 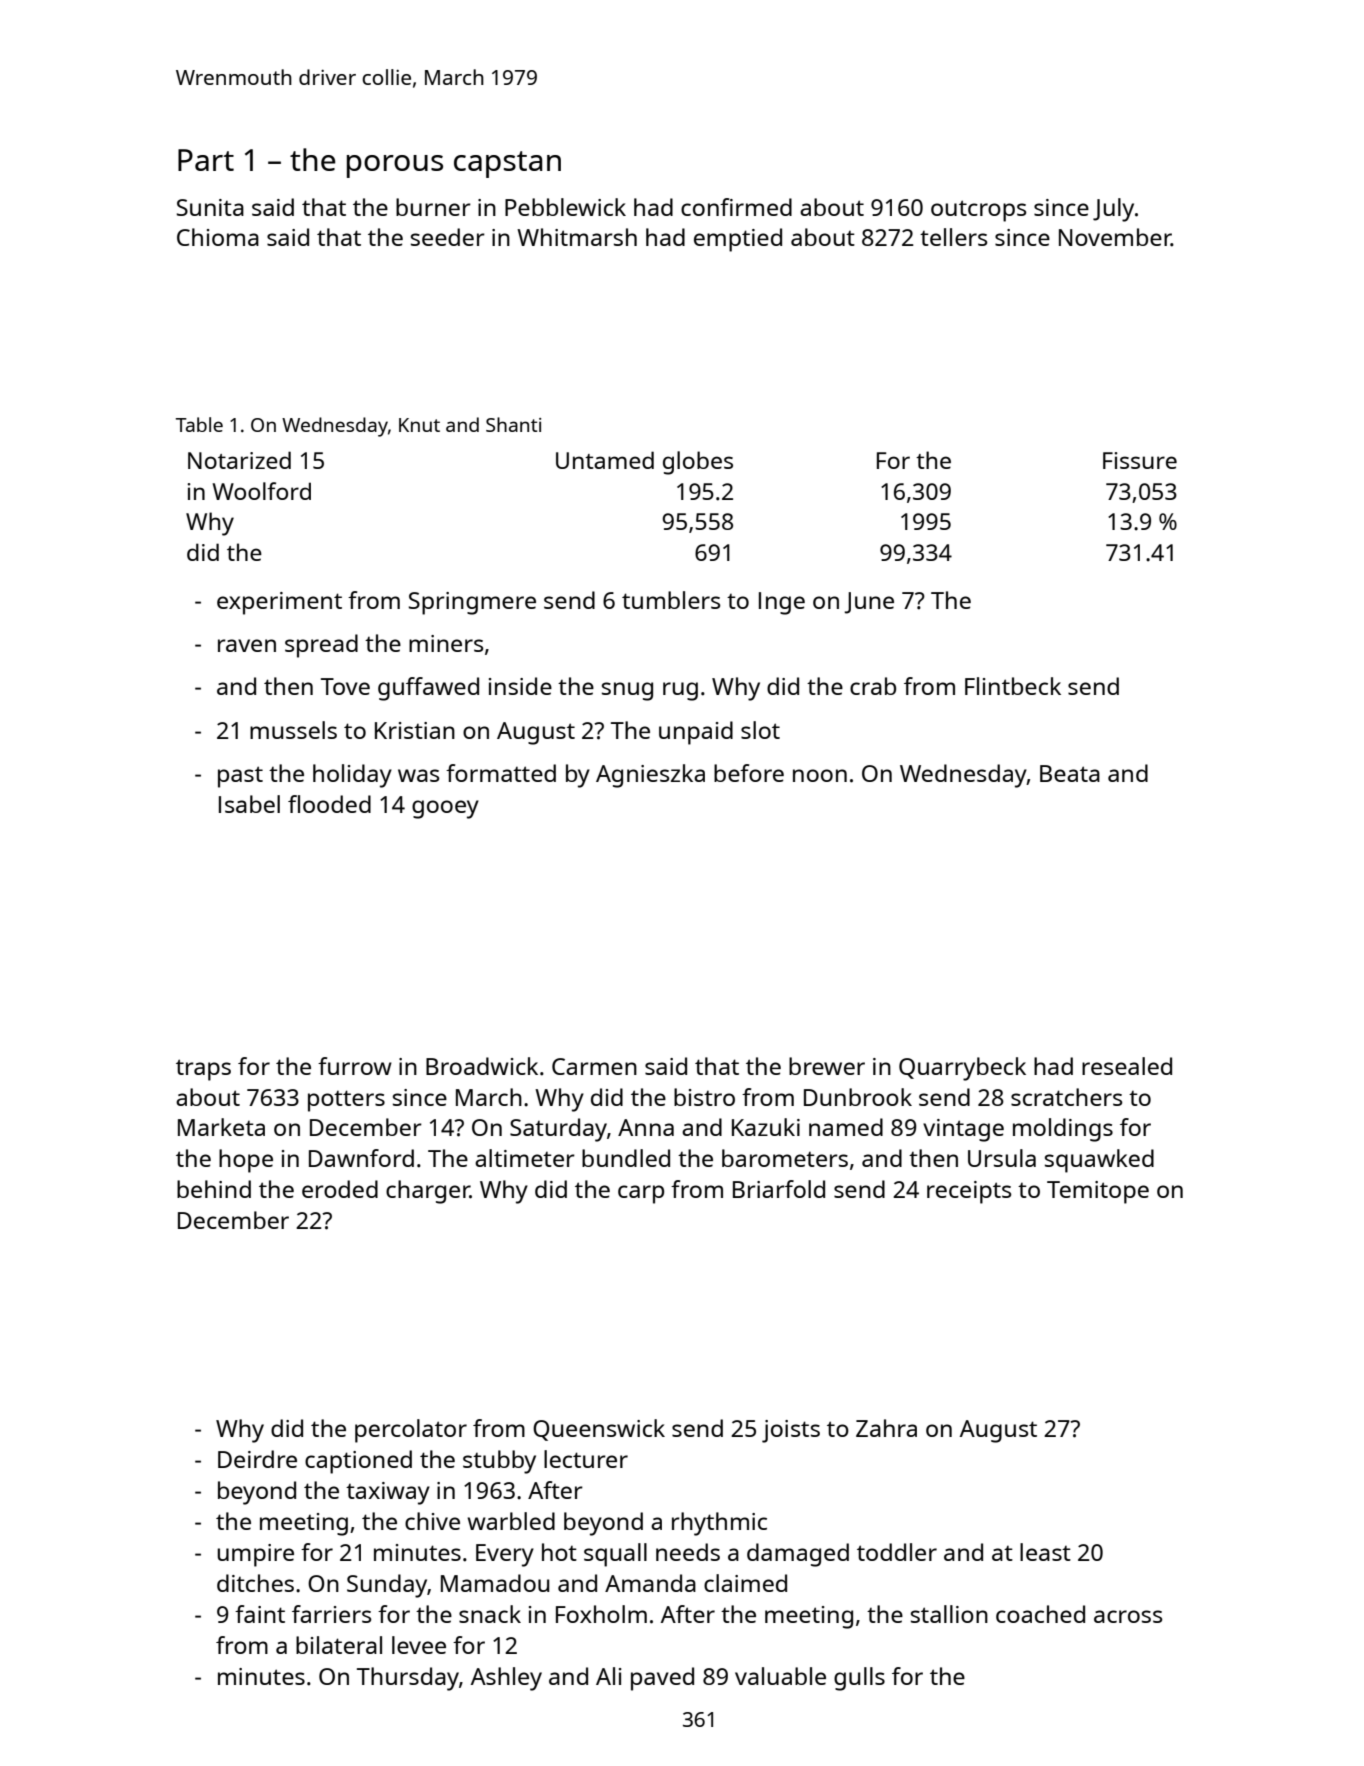 What do you see at coordinates (206, 160) in the page?
I see `Part` at bounding box center [206, 160].
